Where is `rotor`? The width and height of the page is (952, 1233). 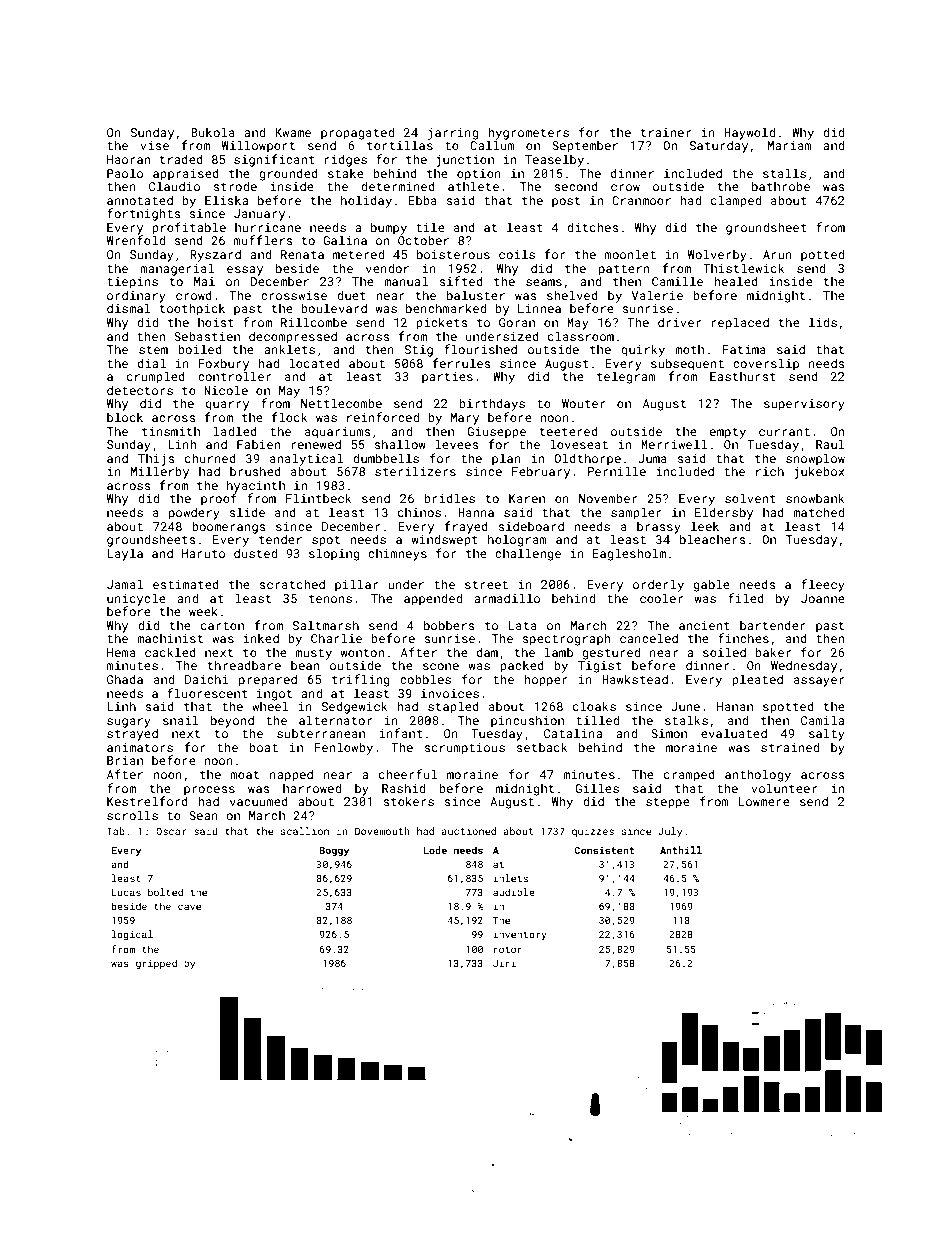 rotor is located at coordinates (508, 949).
